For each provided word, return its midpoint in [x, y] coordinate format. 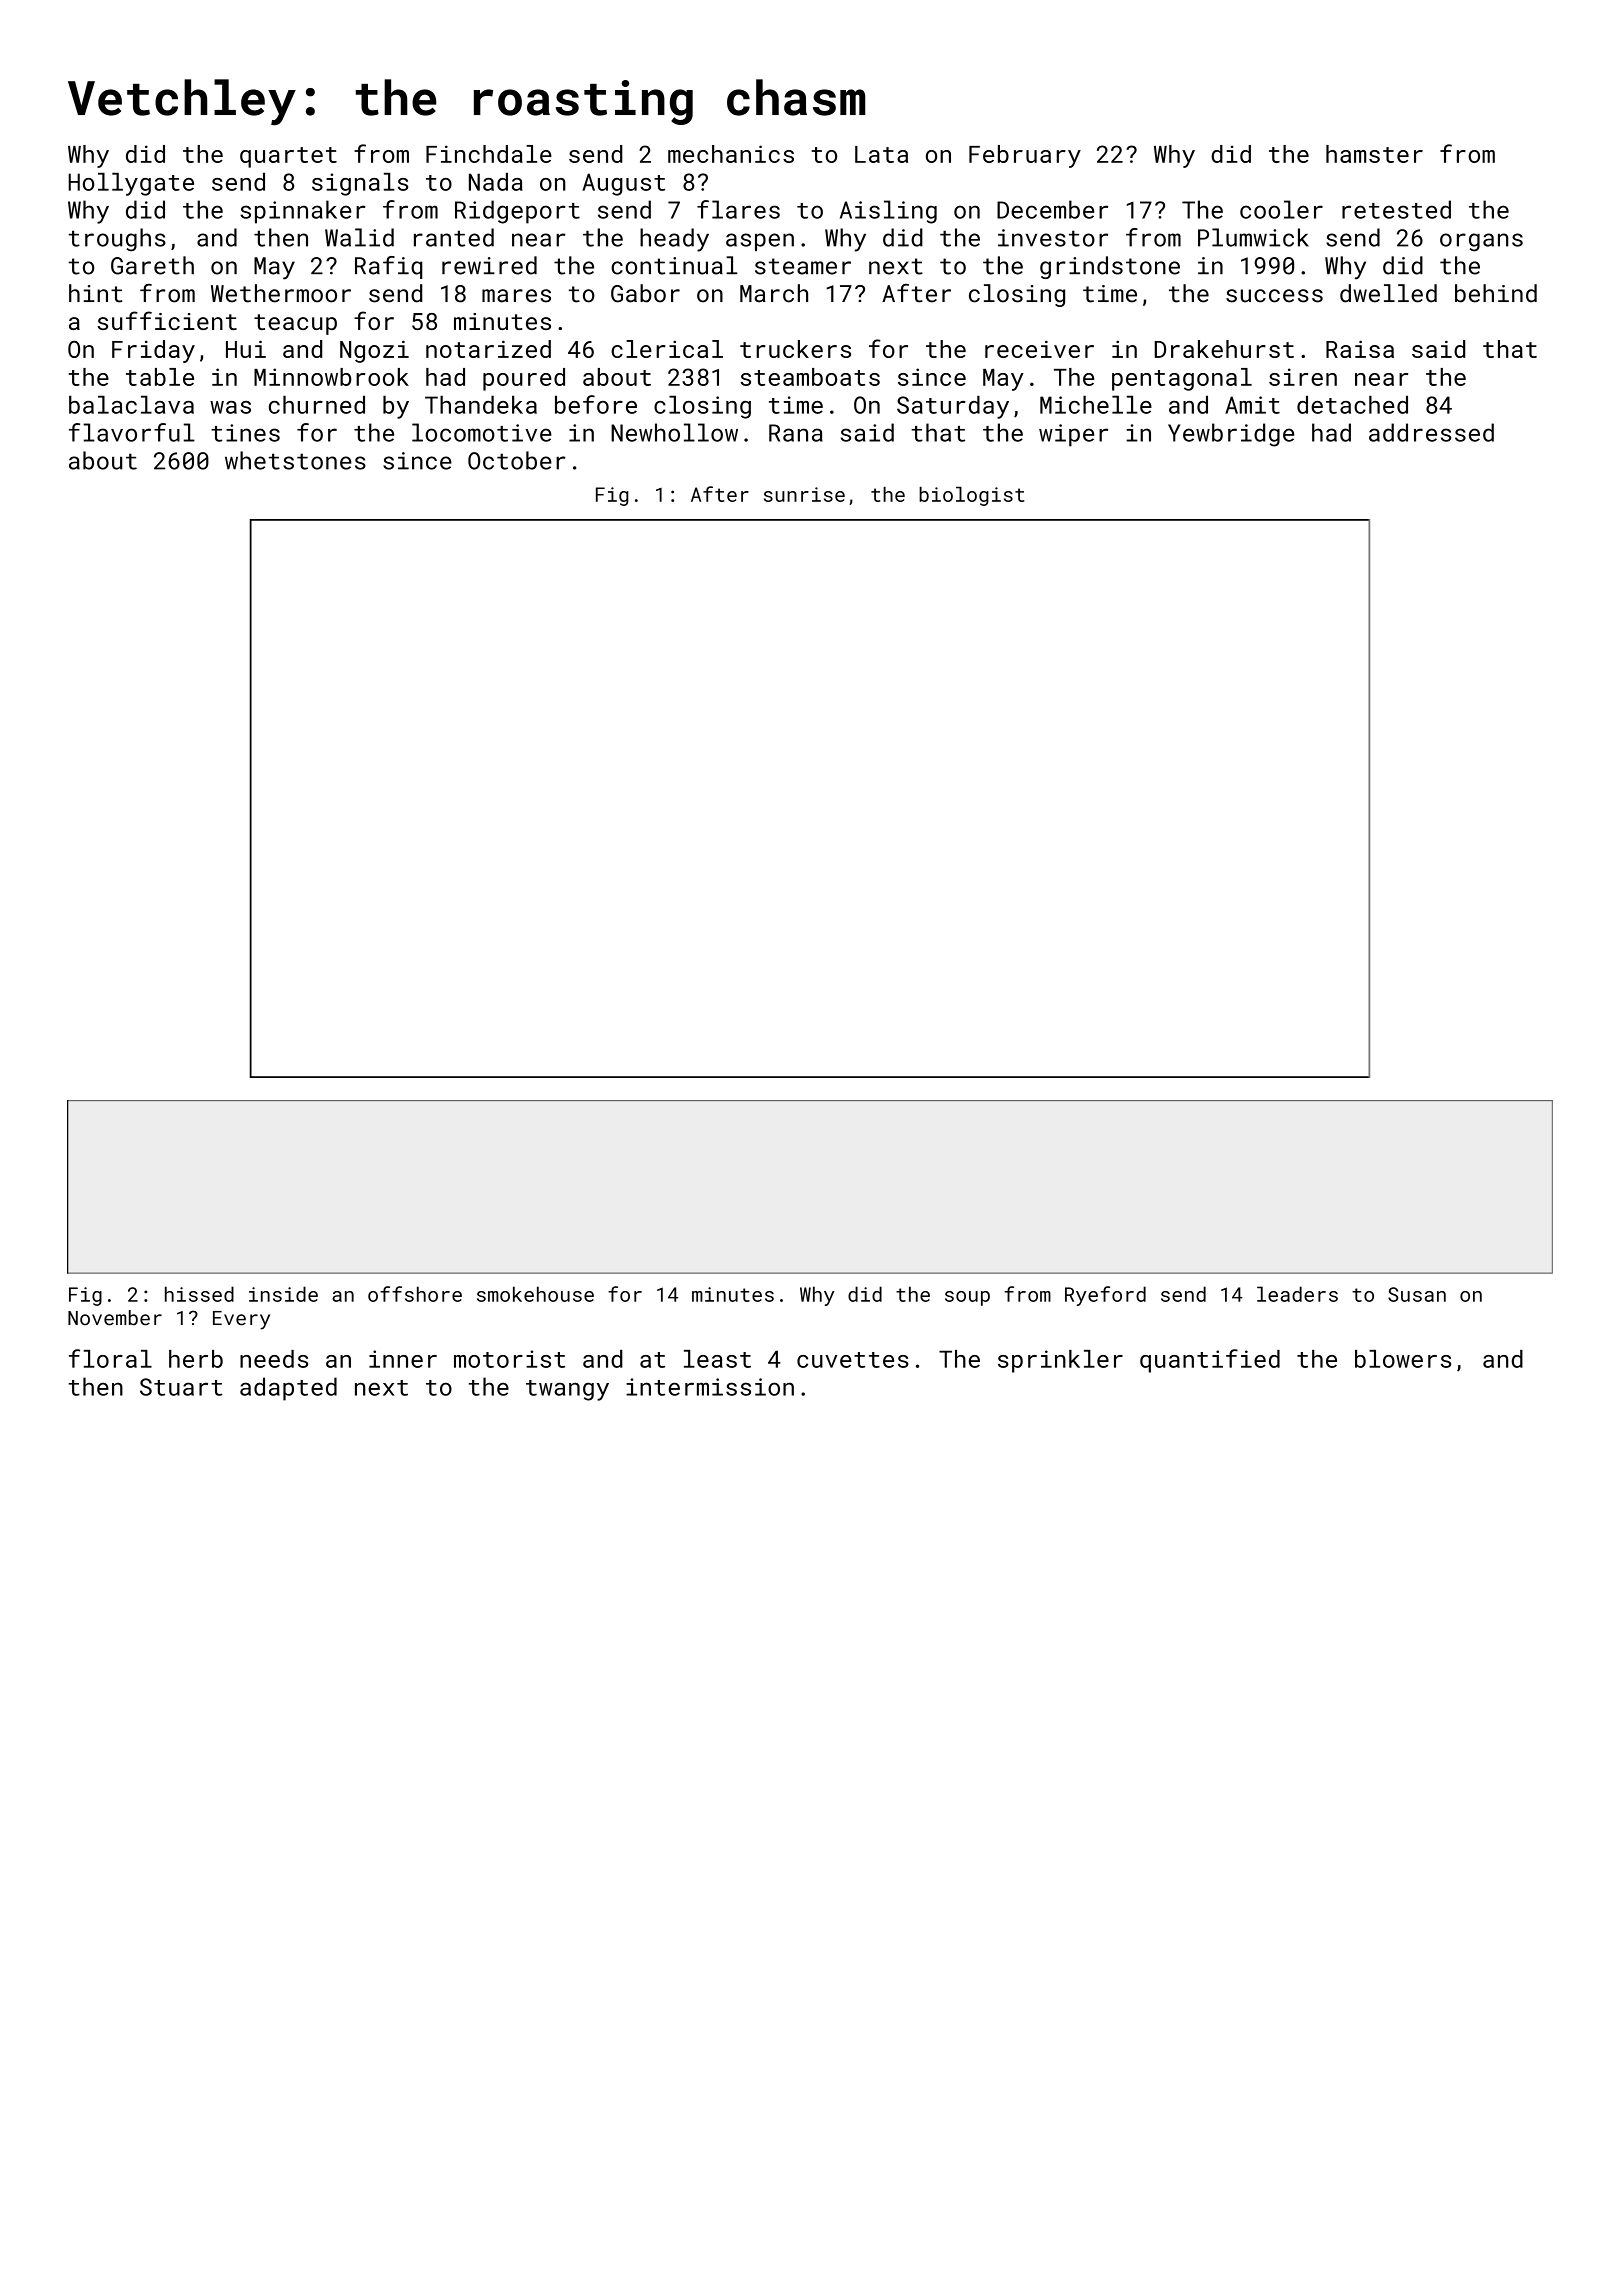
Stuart [181, 1387]
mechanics [731, 154]
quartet [288, 157]
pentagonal [1182, 379]
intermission [710, 1387]
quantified [1210, 1361]
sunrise [804, 494]
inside [283, 1294]
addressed [1431, 432]
